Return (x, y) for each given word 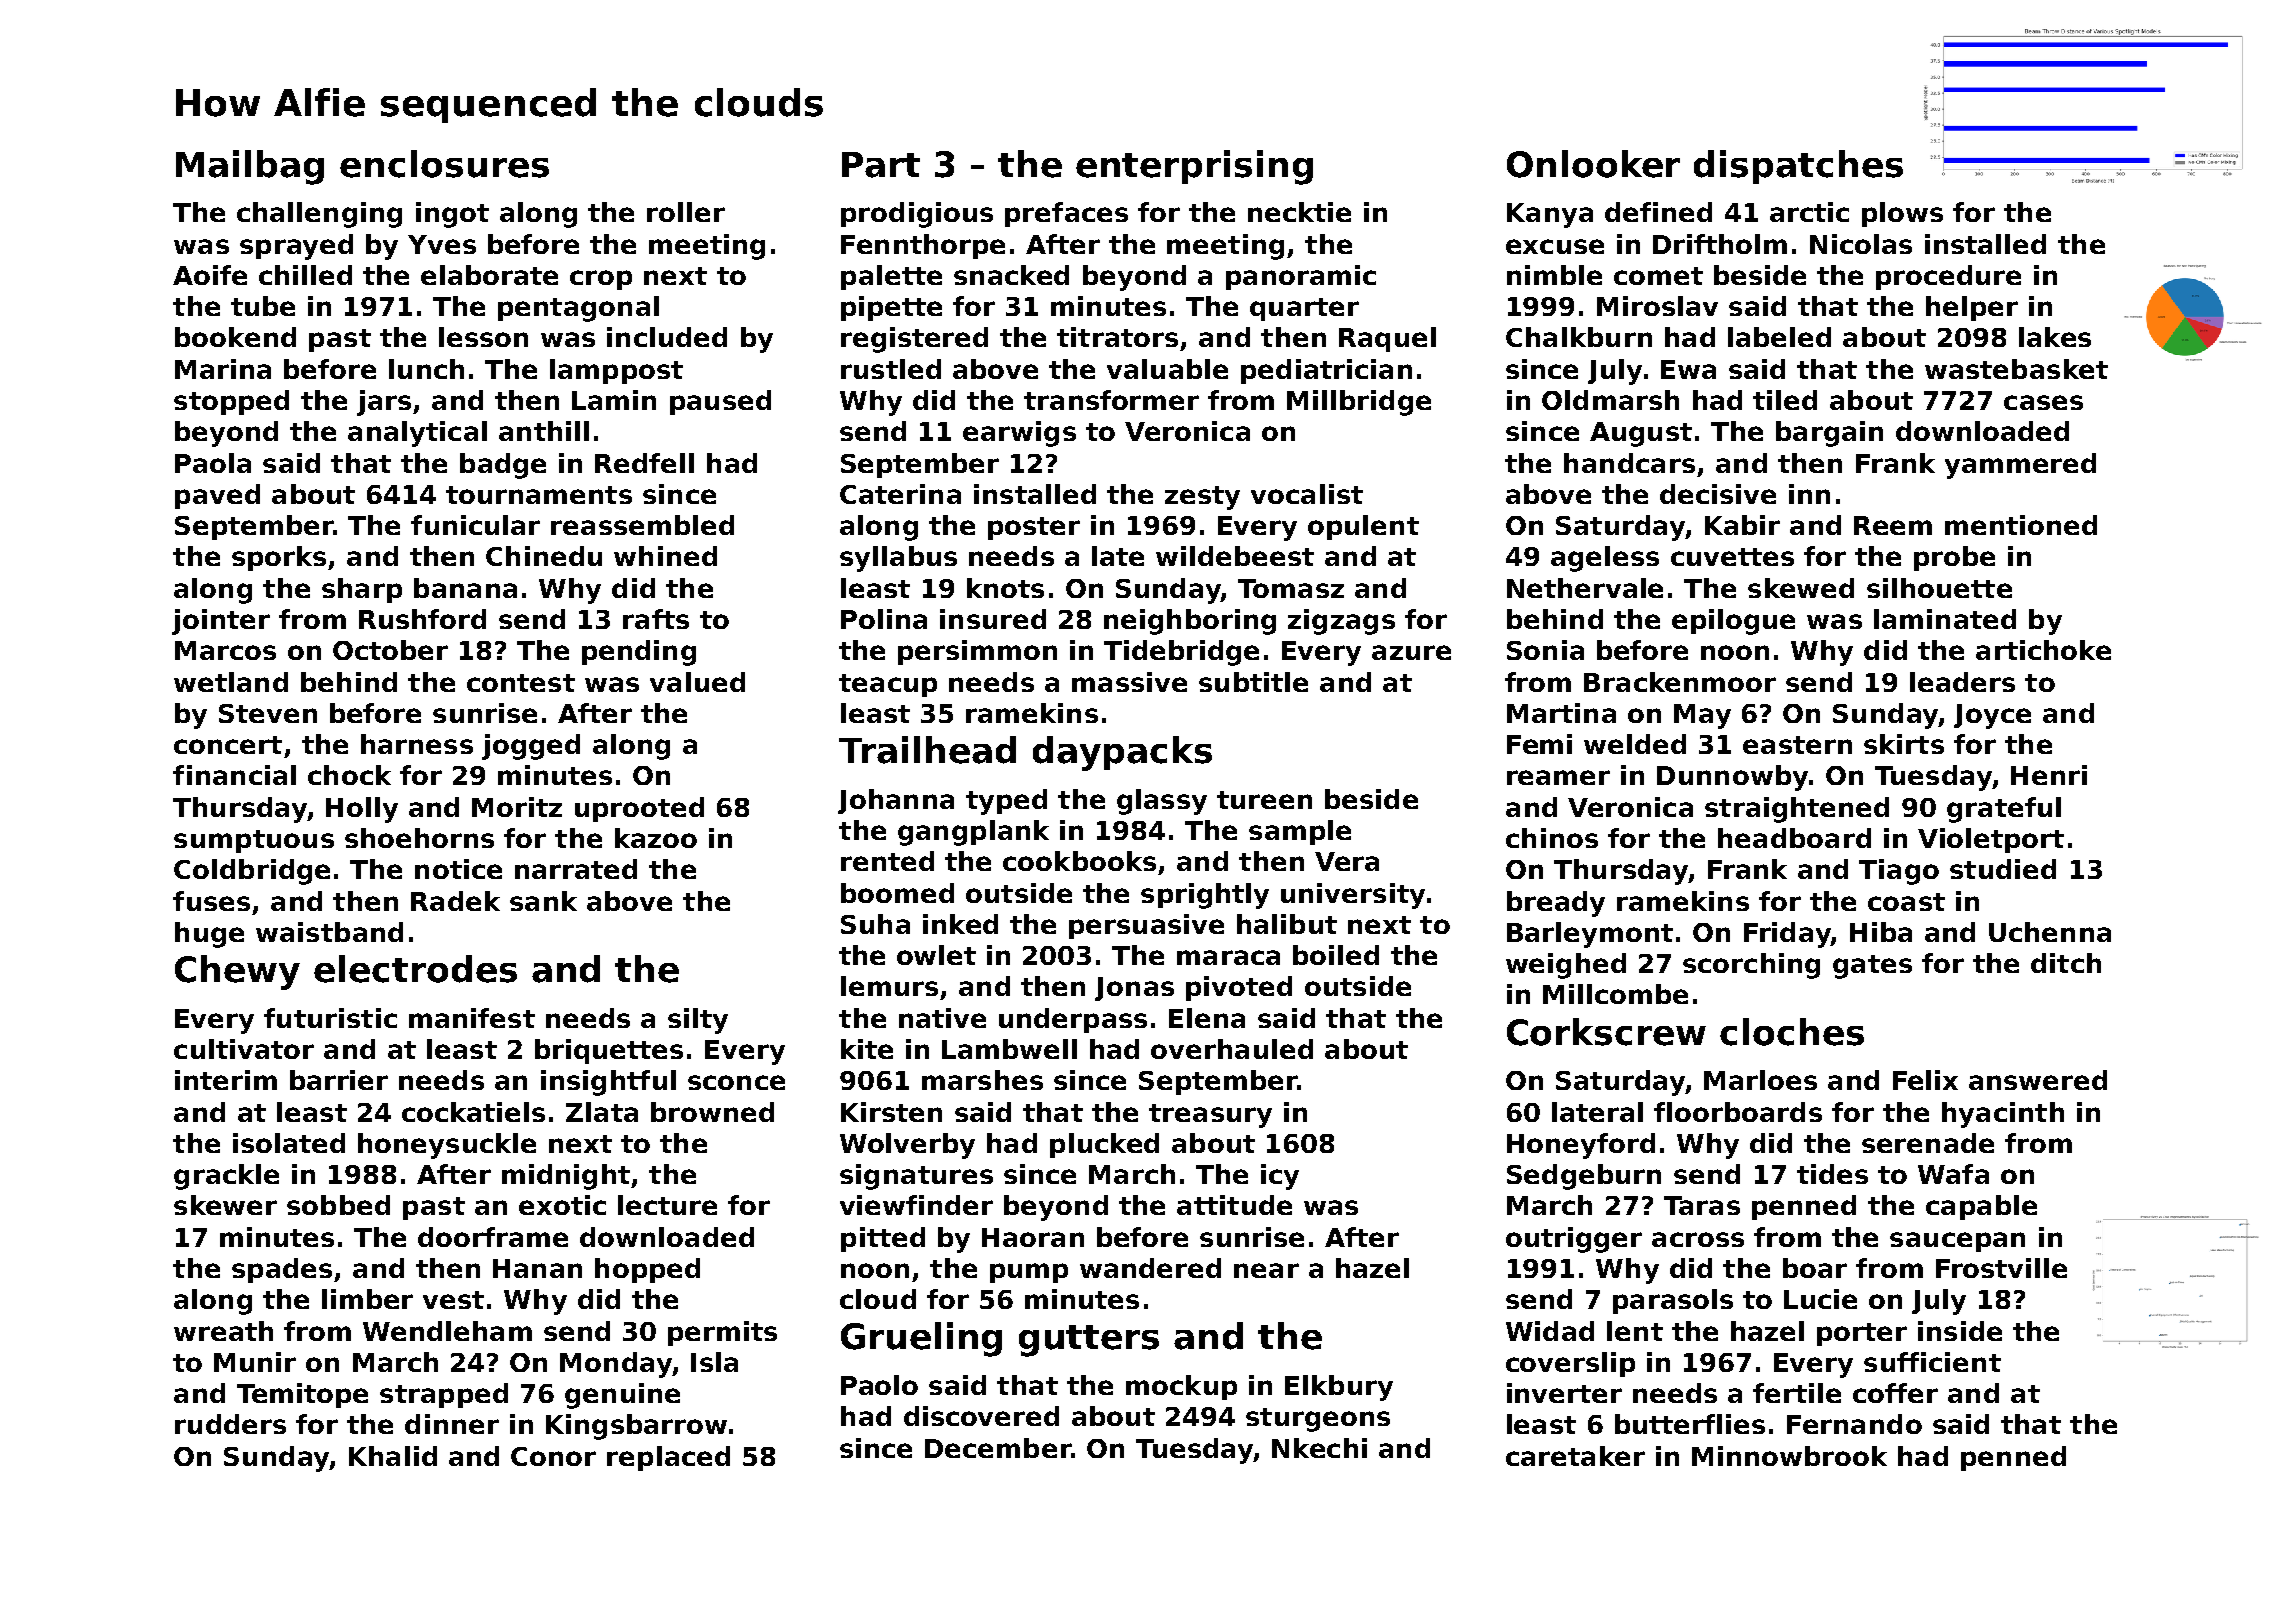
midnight (566, 1177)
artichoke (2043, 650)
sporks (279, 558)
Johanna (896, 801)
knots (1005, 588)
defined (1658, 212)
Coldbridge (252, 872)
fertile (1797, 1393)
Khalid (393, 1456)
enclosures (444, 164)
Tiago (1899, 872)
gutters (1089, 1341)
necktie (1299, 212)
